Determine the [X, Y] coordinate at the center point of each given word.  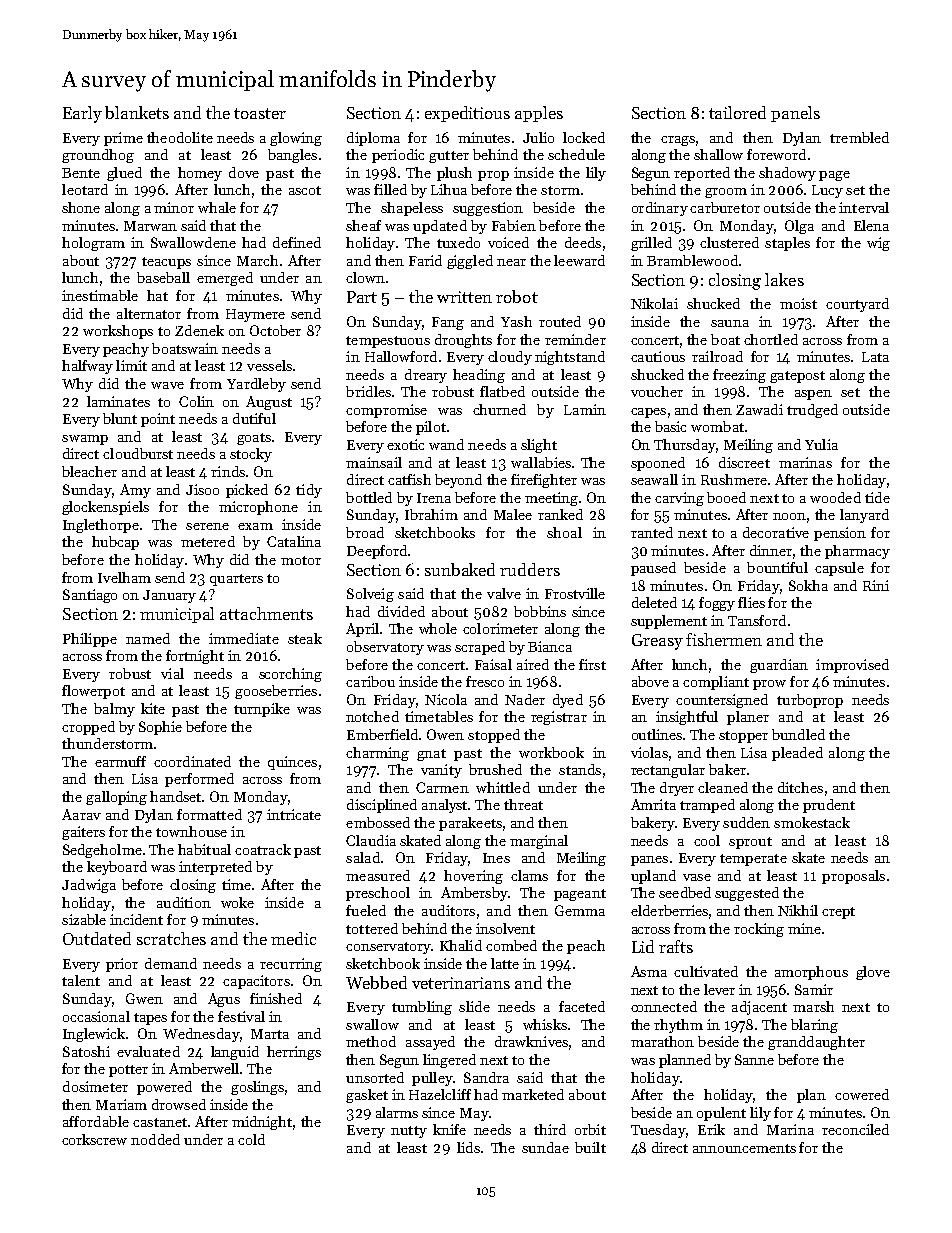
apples [539, 114]
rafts [676, 946]
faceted [582, 1006]
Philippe [90, 640]
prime [123, 139]
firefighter [544, 481]
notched [372, 716]
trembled [859, 137]
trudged [812, 411]
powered [164, 1088]
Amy [135, 491]
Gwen [144, 998]
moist [798, 303]
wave [167, 385]
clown [365, 277]
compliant [716, 683]
